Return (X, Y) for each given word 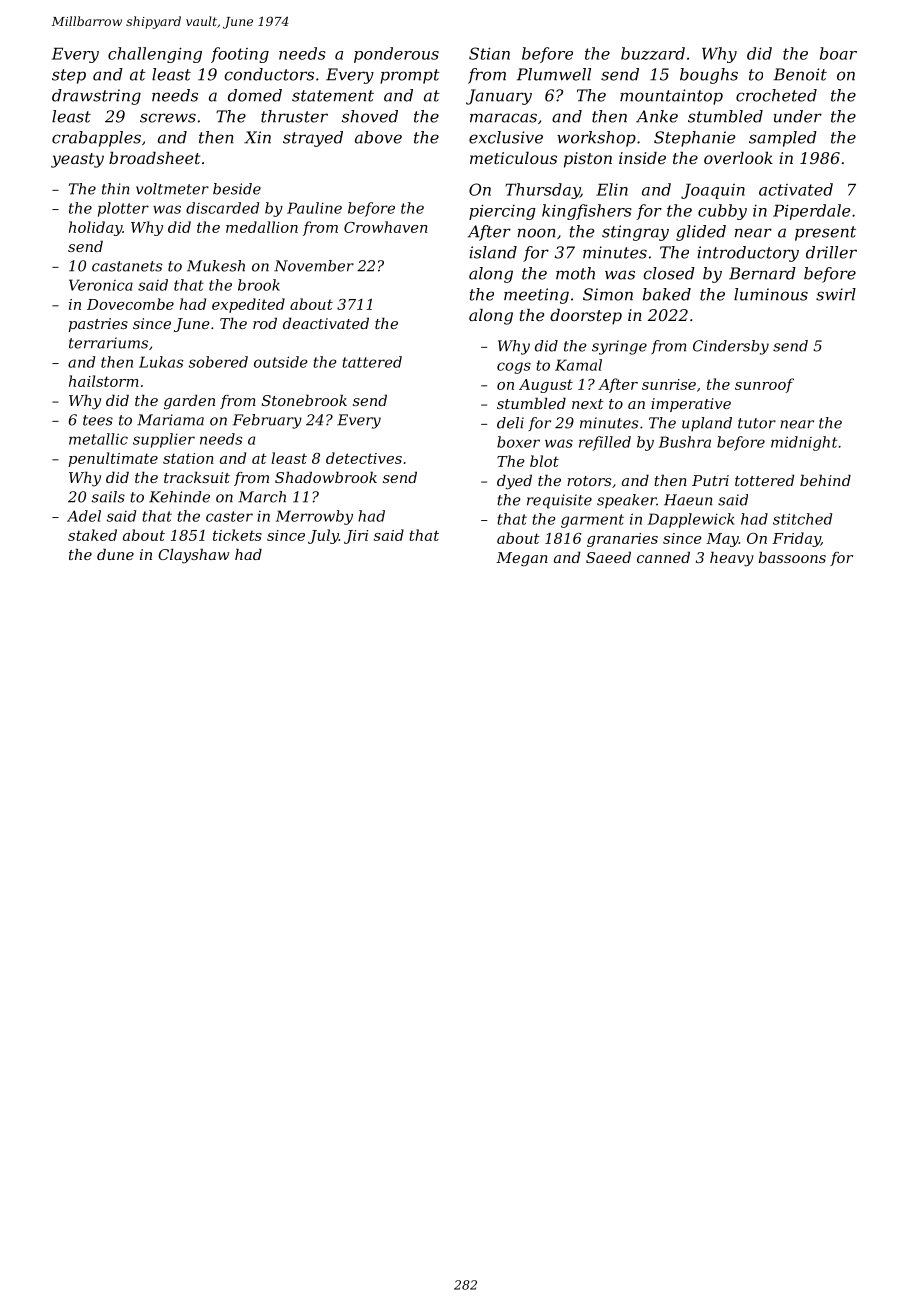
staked (92, 535)
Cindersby (731, 347)
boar (838, 53)
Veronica (101, 285)
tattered (372, 362)
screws (168, 118)
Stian (489, 53)
